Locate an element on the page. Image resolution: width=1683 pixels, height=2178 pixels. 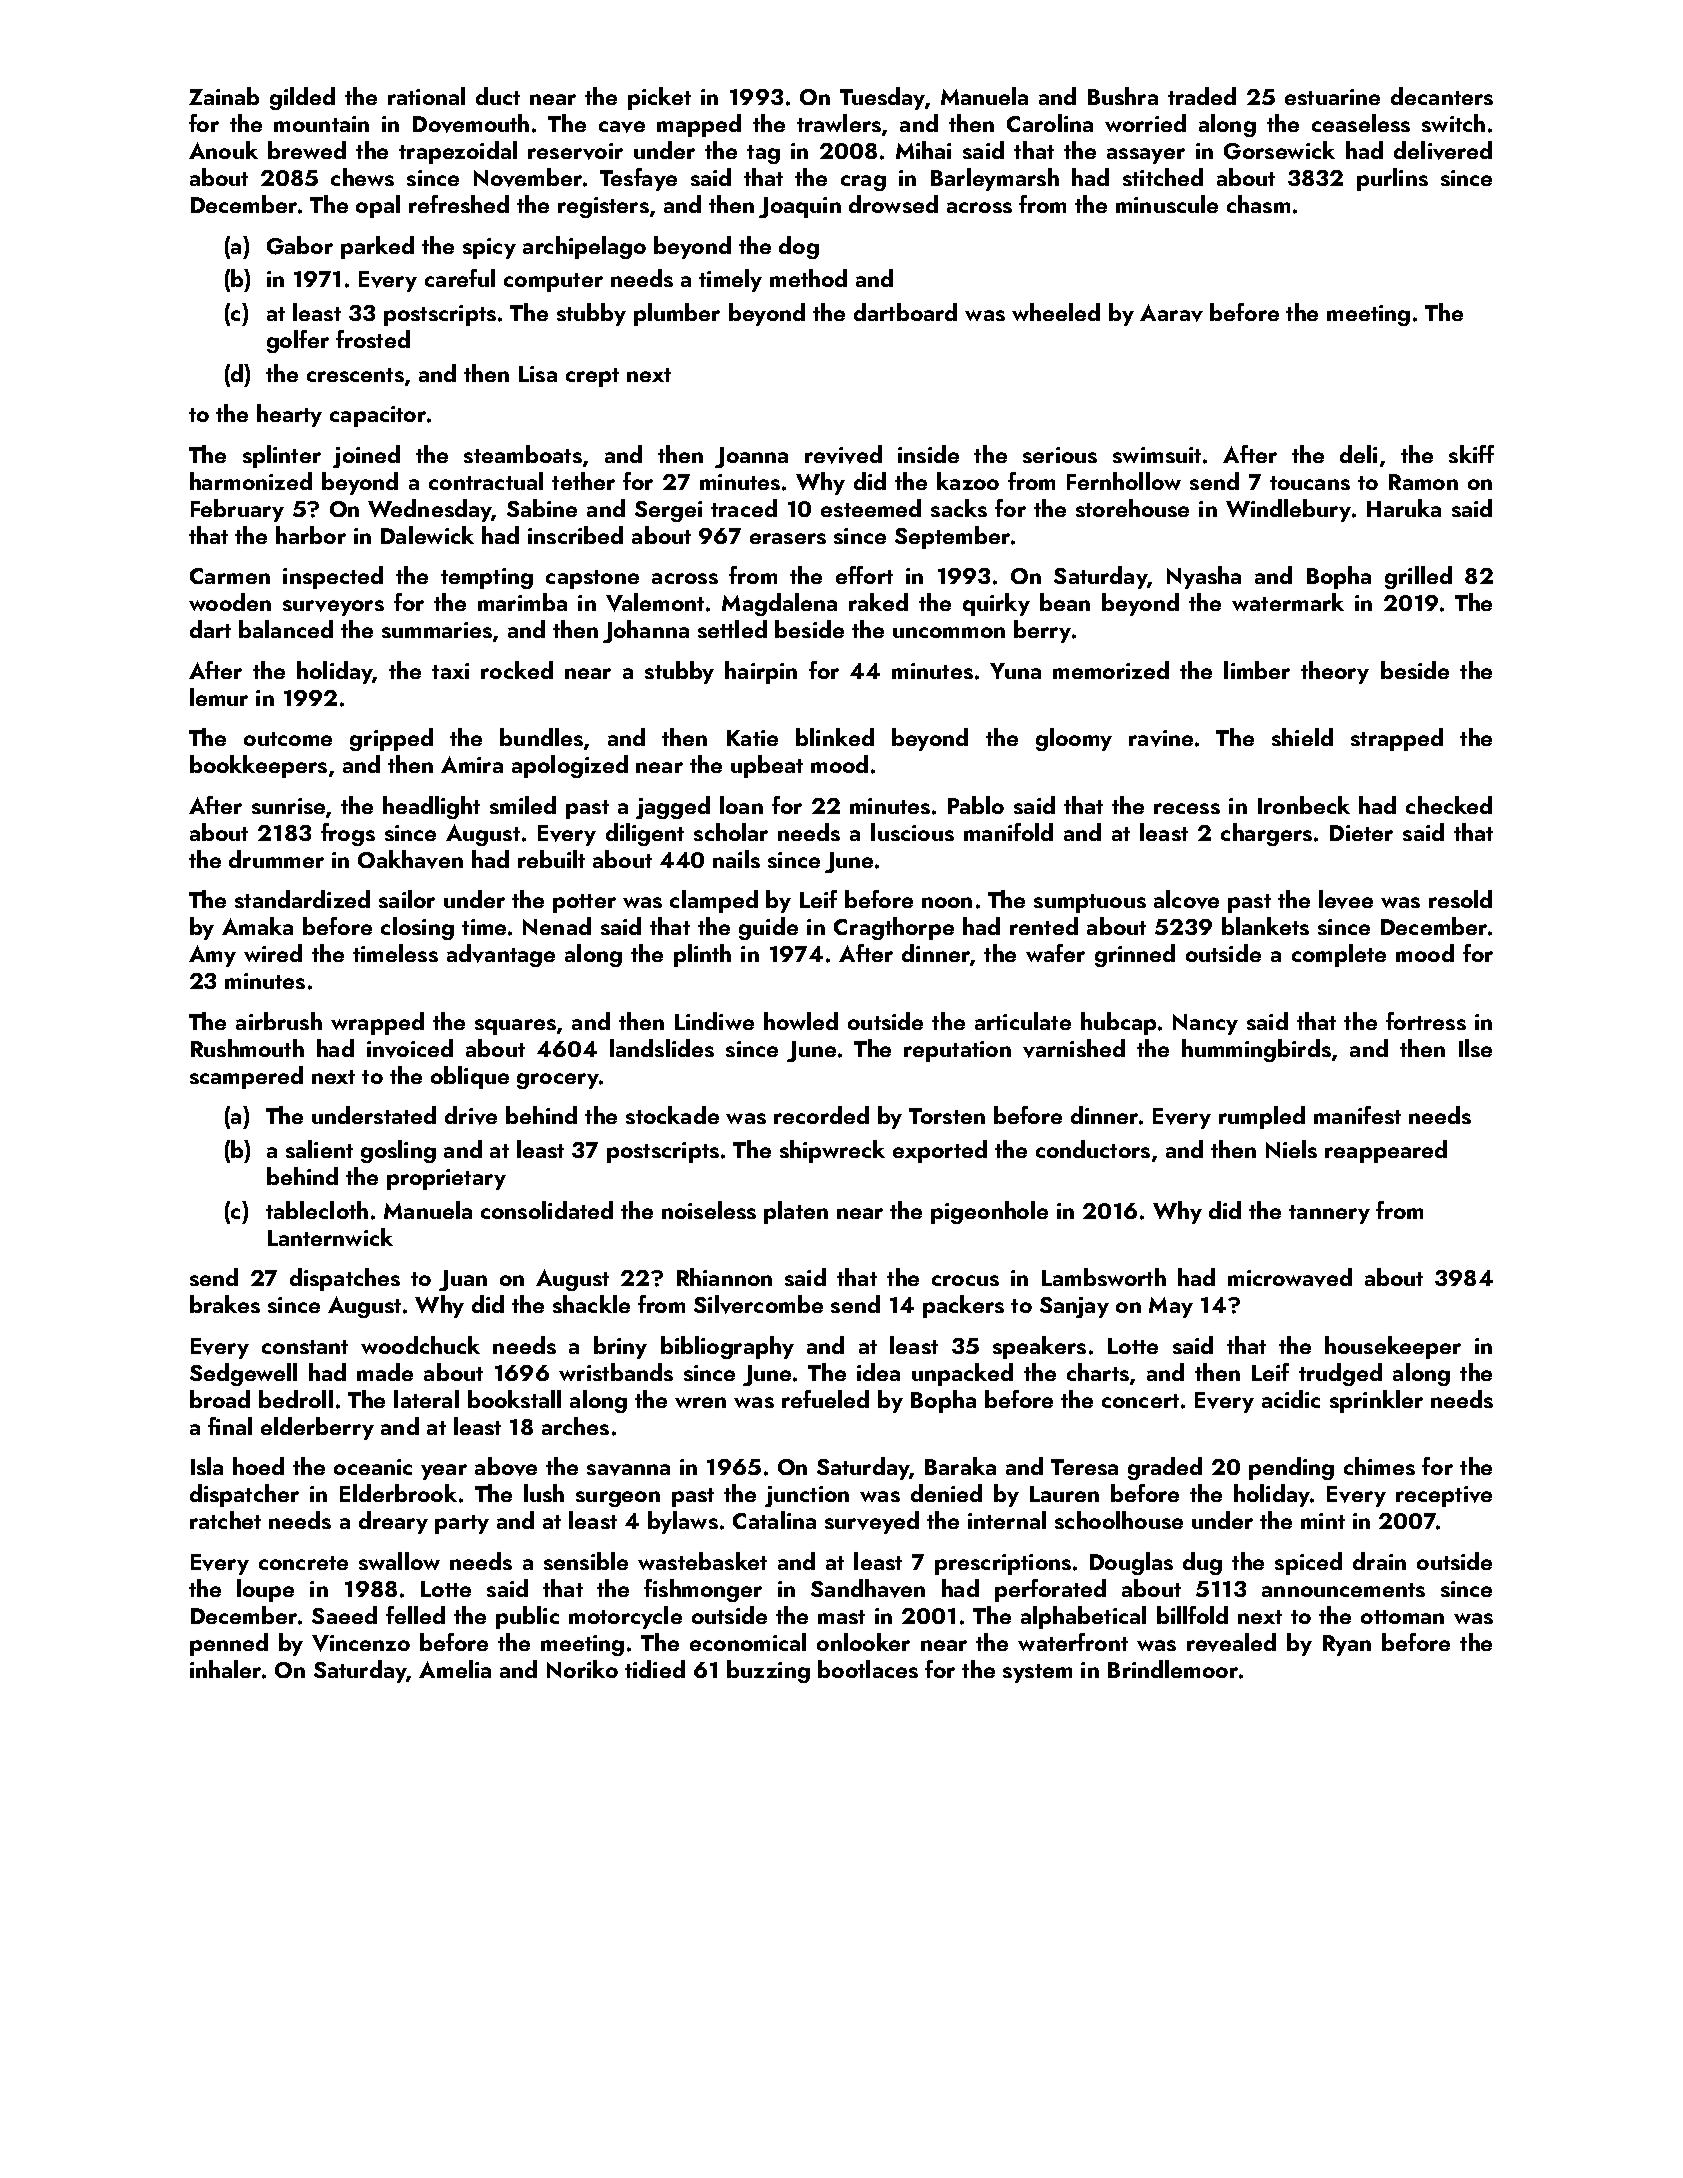
mapped is located at coordinates (699, 125).
